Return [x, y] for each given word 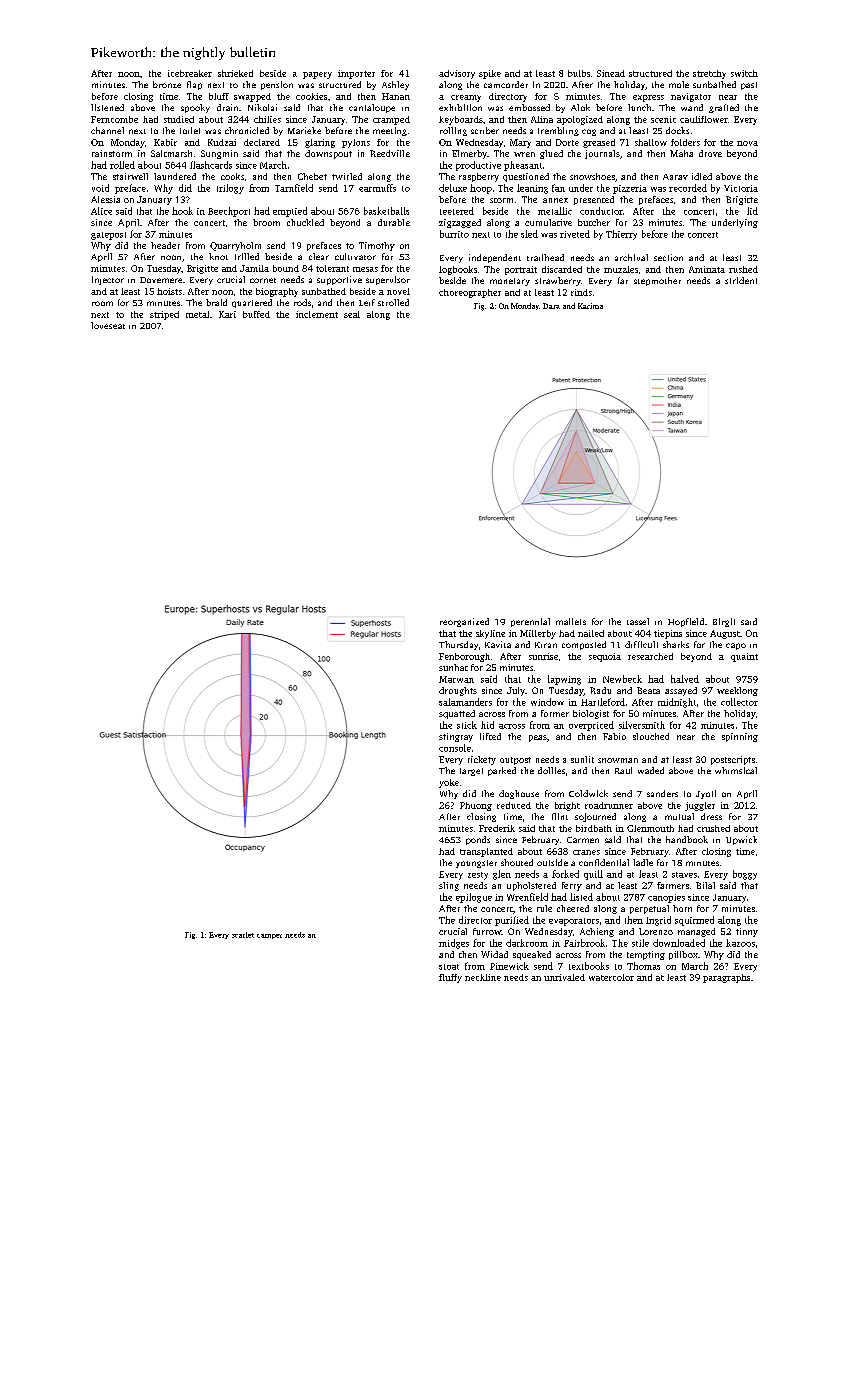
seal [352, 314]
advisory [457, 74]
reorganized [464, 622]
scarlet [243, 935]
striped [164, 315]
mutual [679, 816]
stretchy [709, 74]
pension [277, 85]
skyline [490, 634]
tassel [638, 621]
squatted [457, 714]
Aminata [707, 269]
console [455, 748]
